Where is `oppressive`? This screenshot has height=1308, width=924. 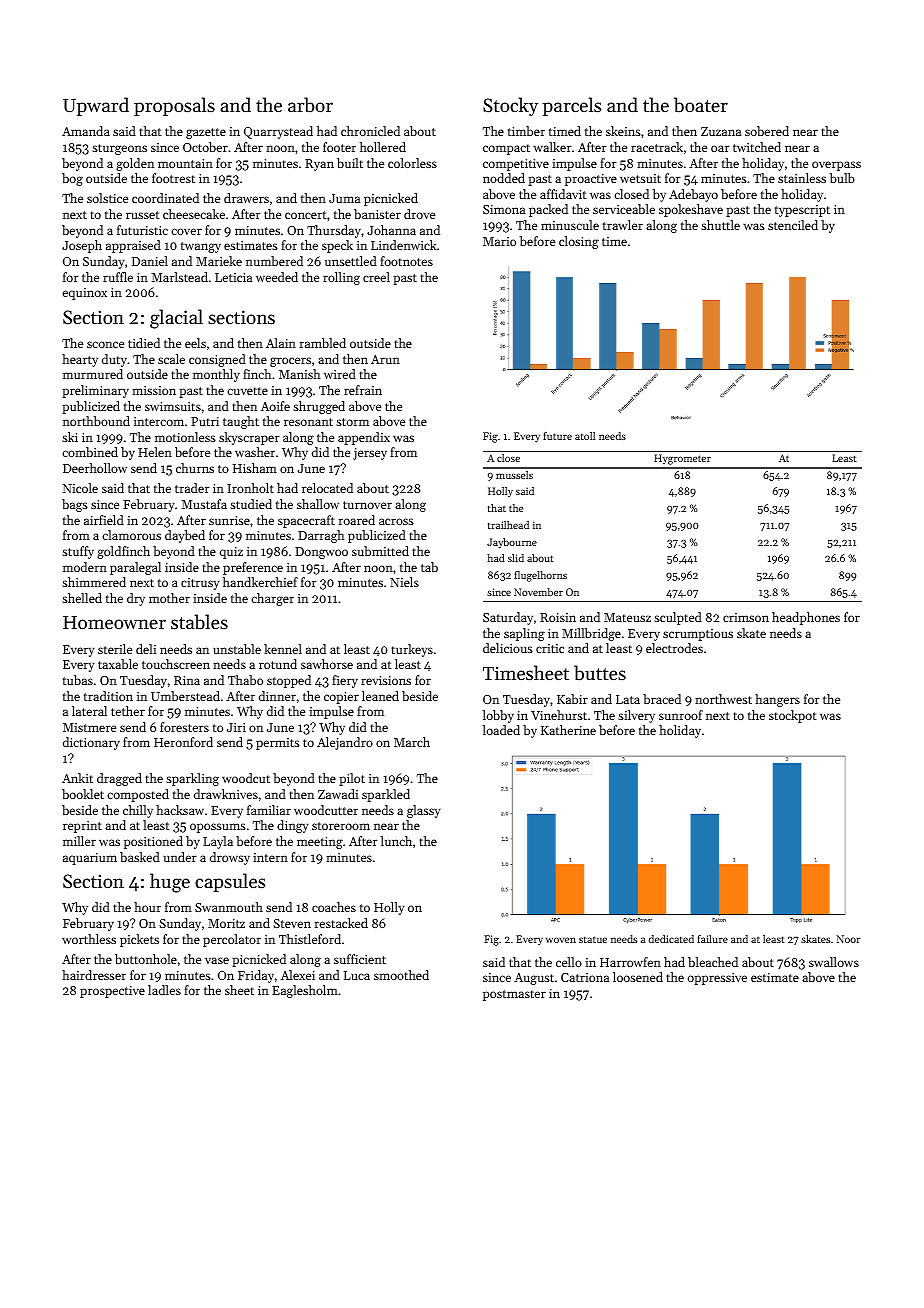
oppressive is located at coordinates (717, 979).
